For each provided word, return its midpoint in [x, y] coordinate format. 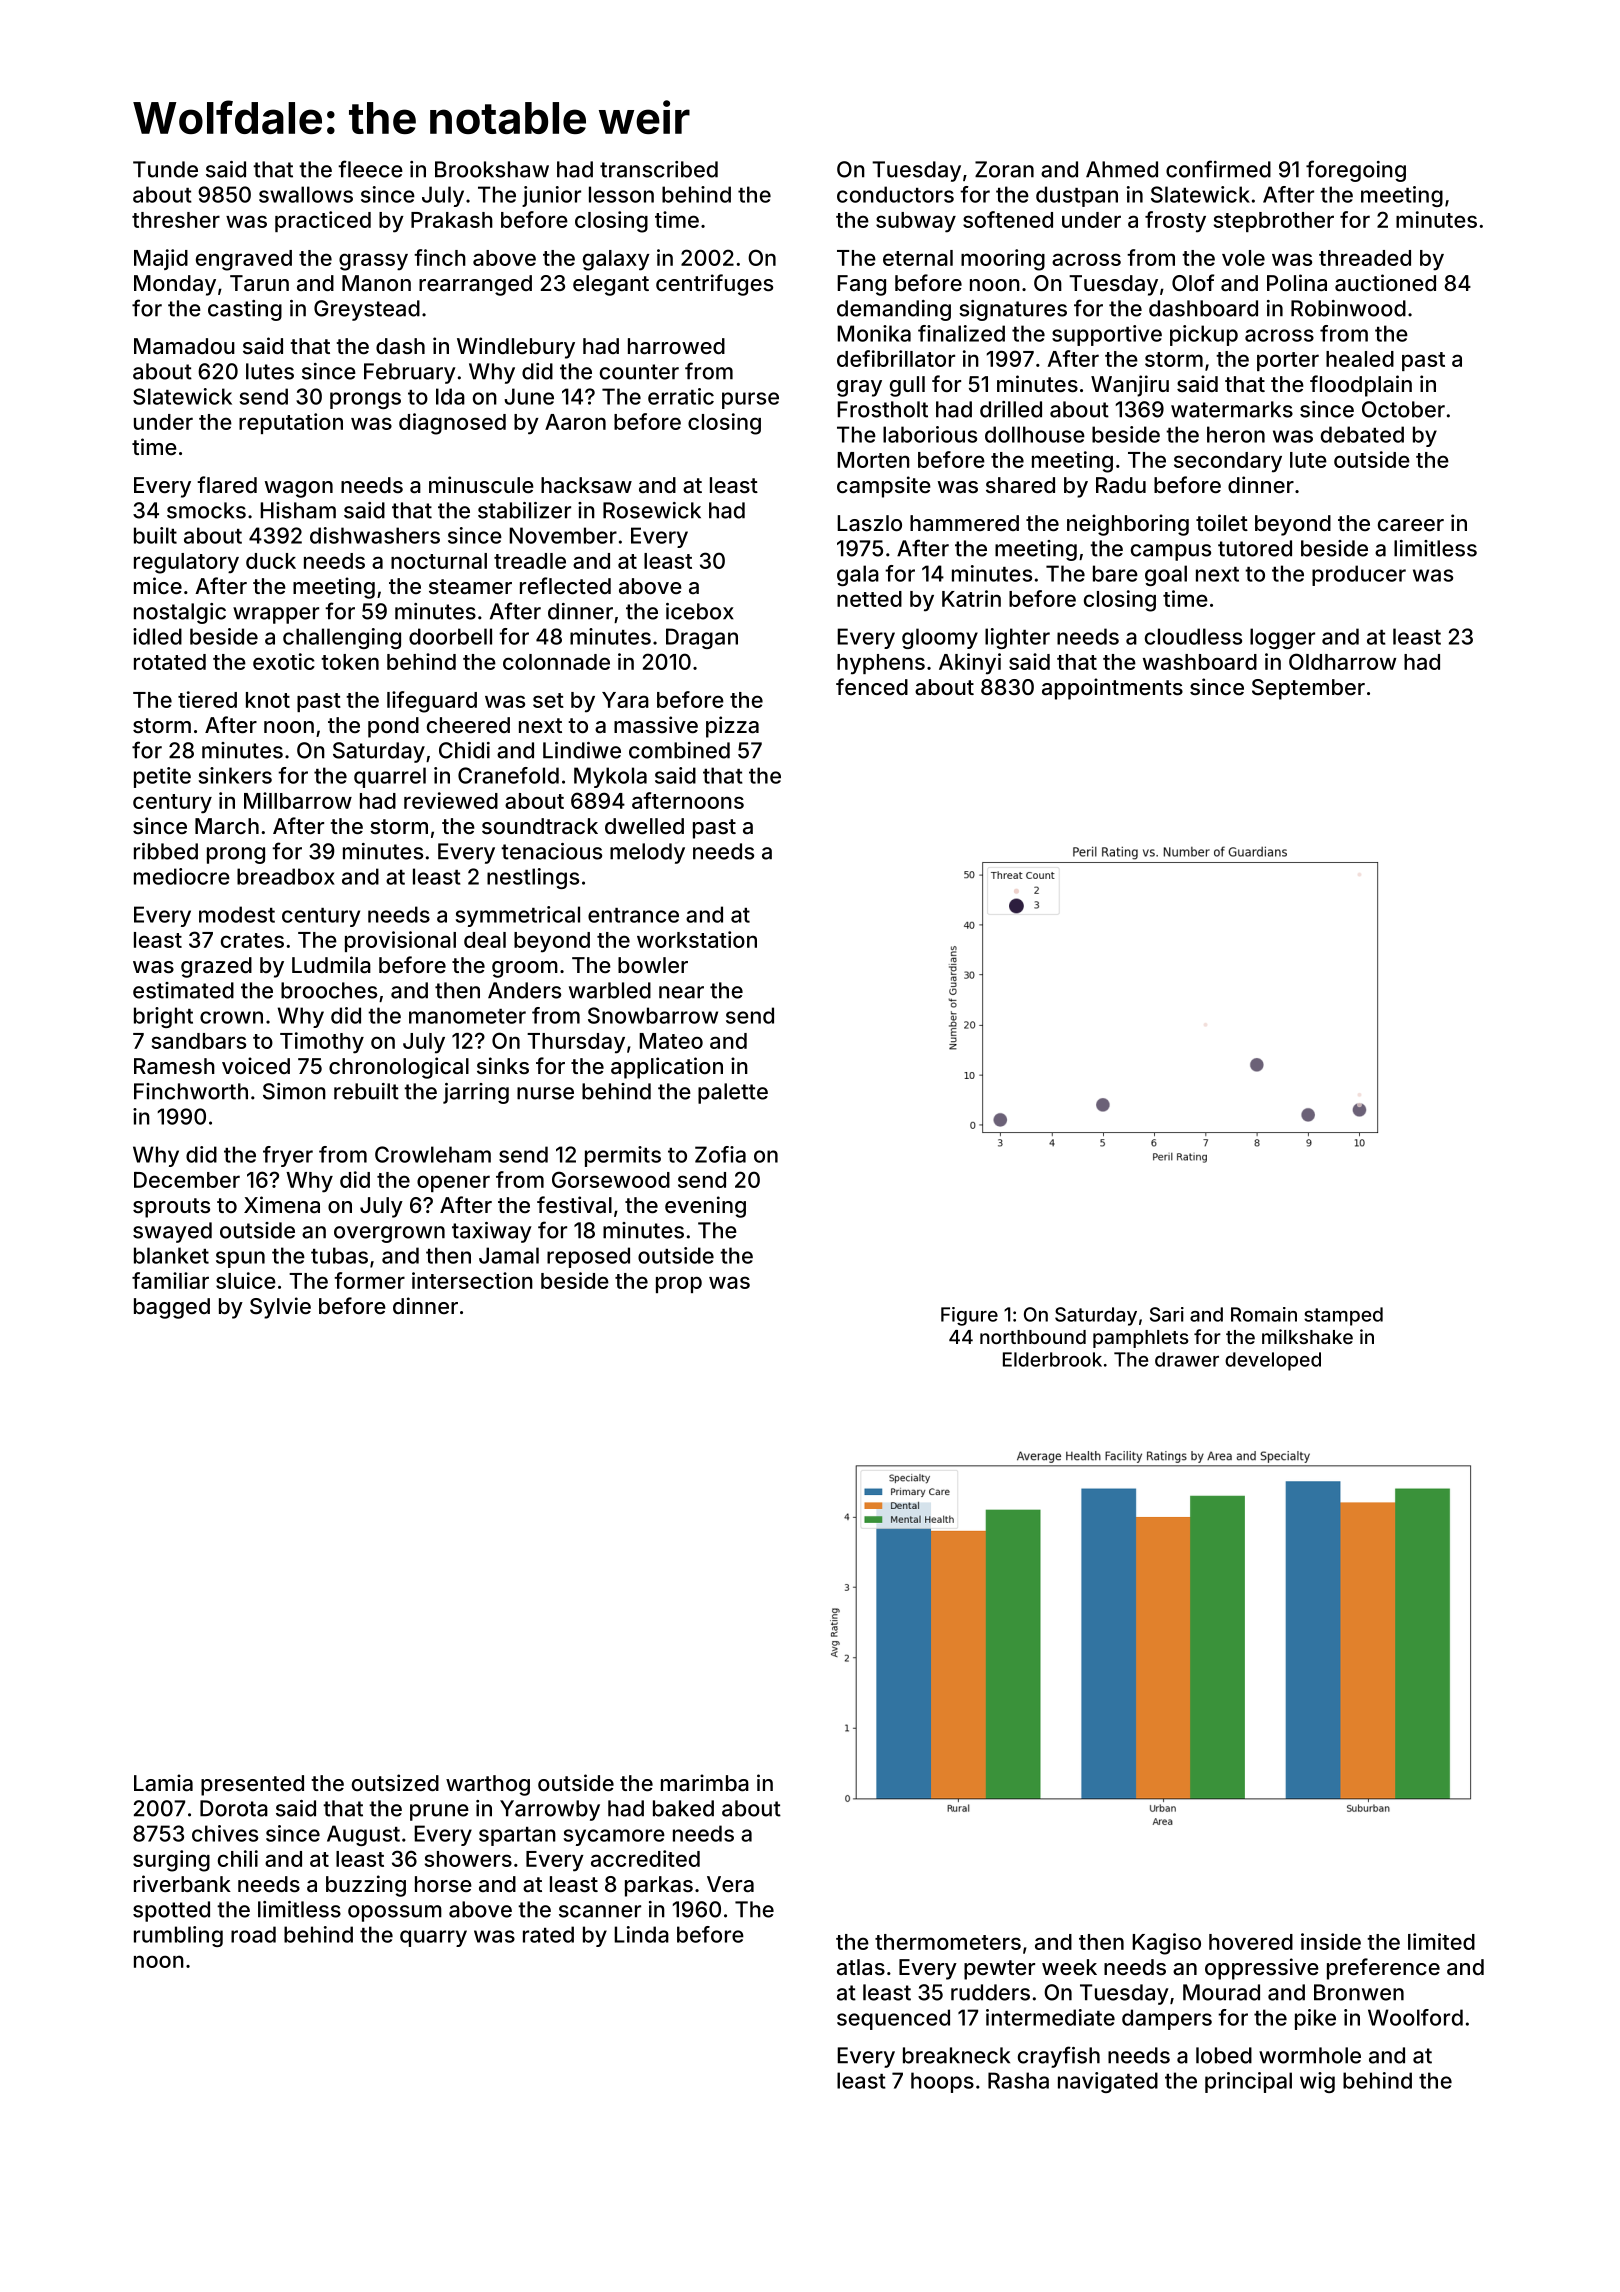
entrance [633, 915]
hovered [1251, 1942]
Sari [1167, 1314]
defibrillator [896, 358]
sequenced [893, 2019]
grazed [216, 967]
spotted [171, 1911]
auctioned [1385, 283]
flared [227, 485]
